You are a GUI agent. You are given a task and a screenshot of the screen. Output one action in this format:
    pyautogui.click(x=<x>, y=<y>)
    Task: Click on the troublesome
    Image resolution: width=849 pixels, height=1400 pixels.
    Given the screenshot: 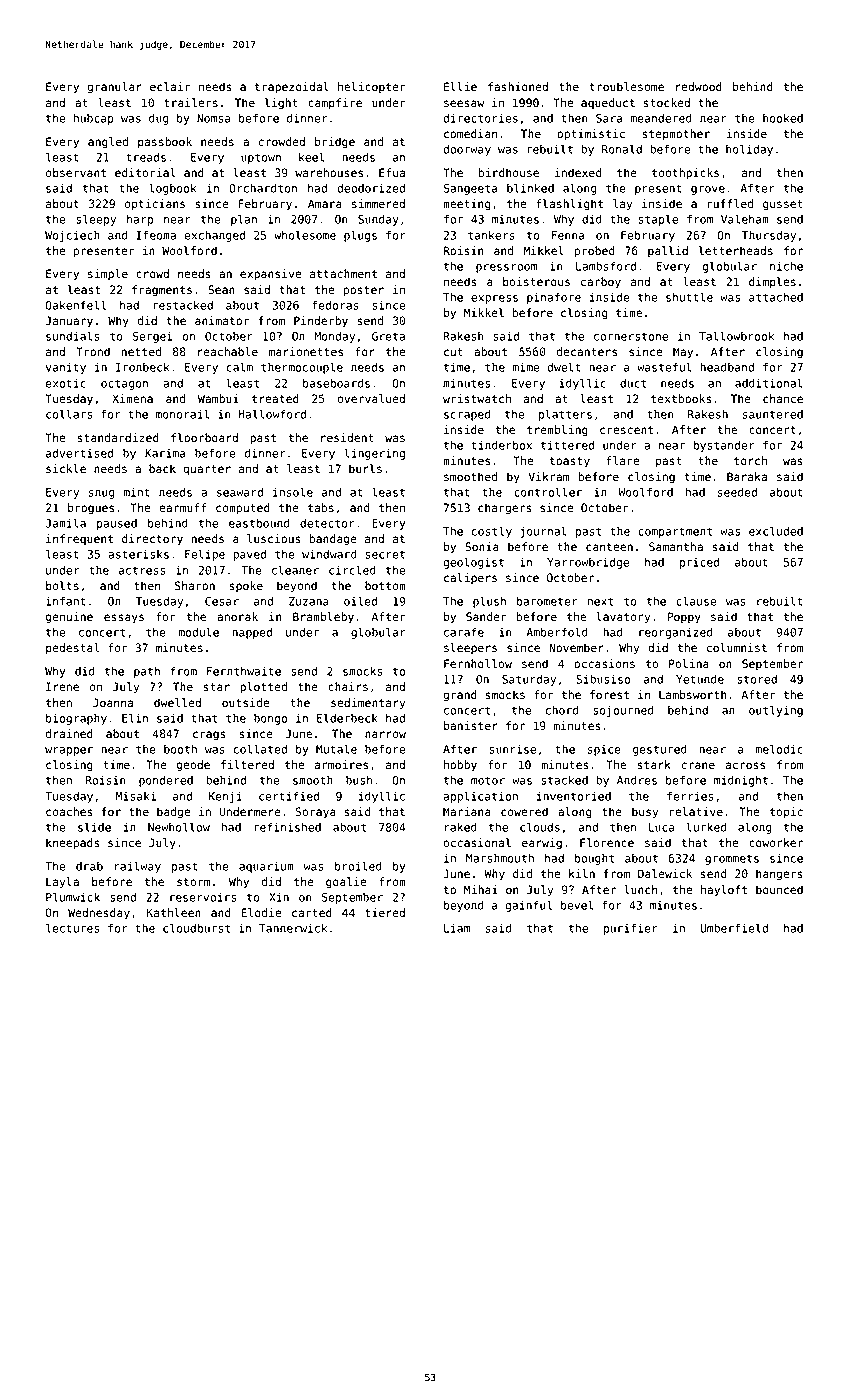 What is the action you would take?
    pyautogui.click(x=626, y=87)
